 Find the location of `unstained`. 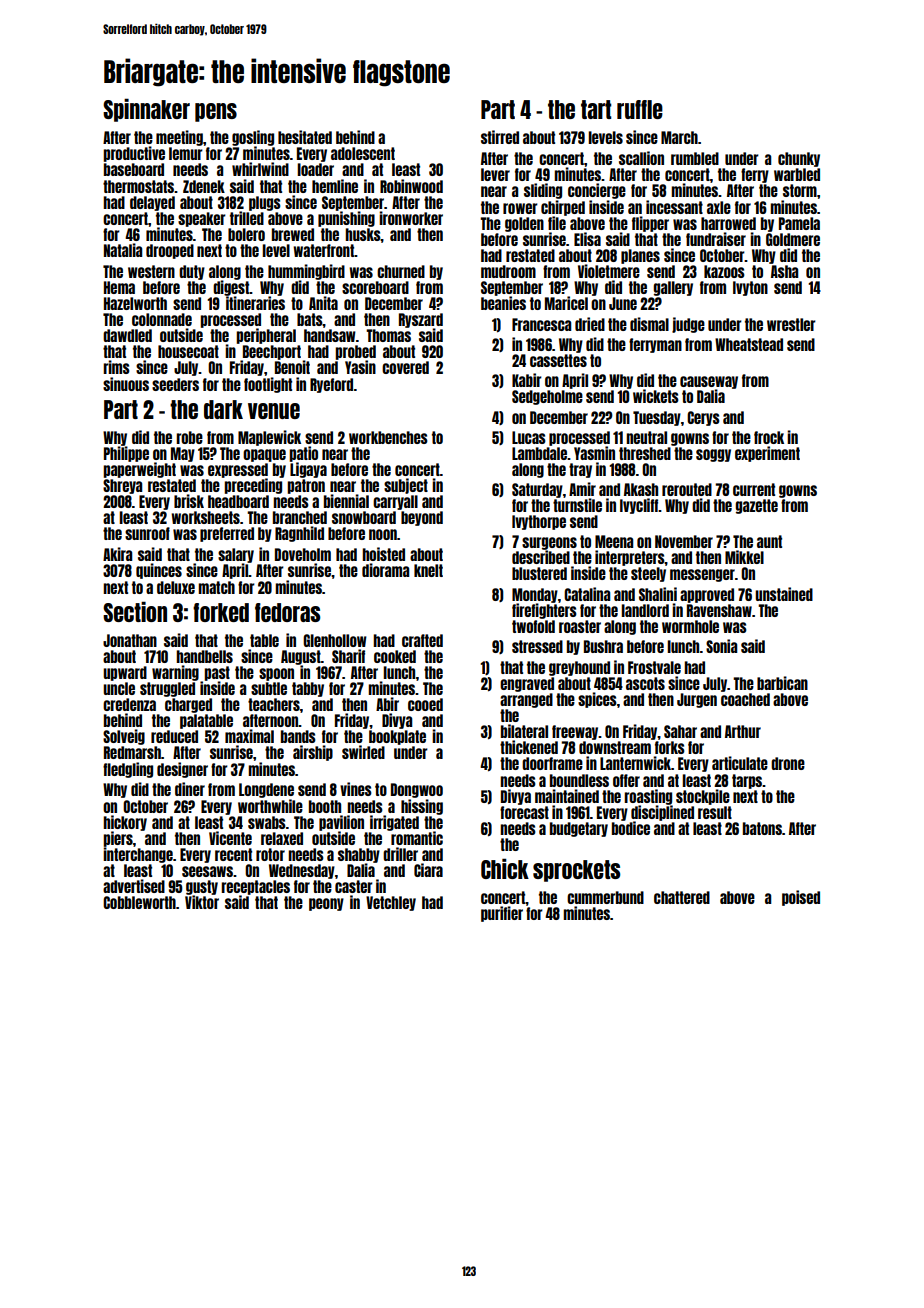

unstained is located at coordinates (784, 594).
